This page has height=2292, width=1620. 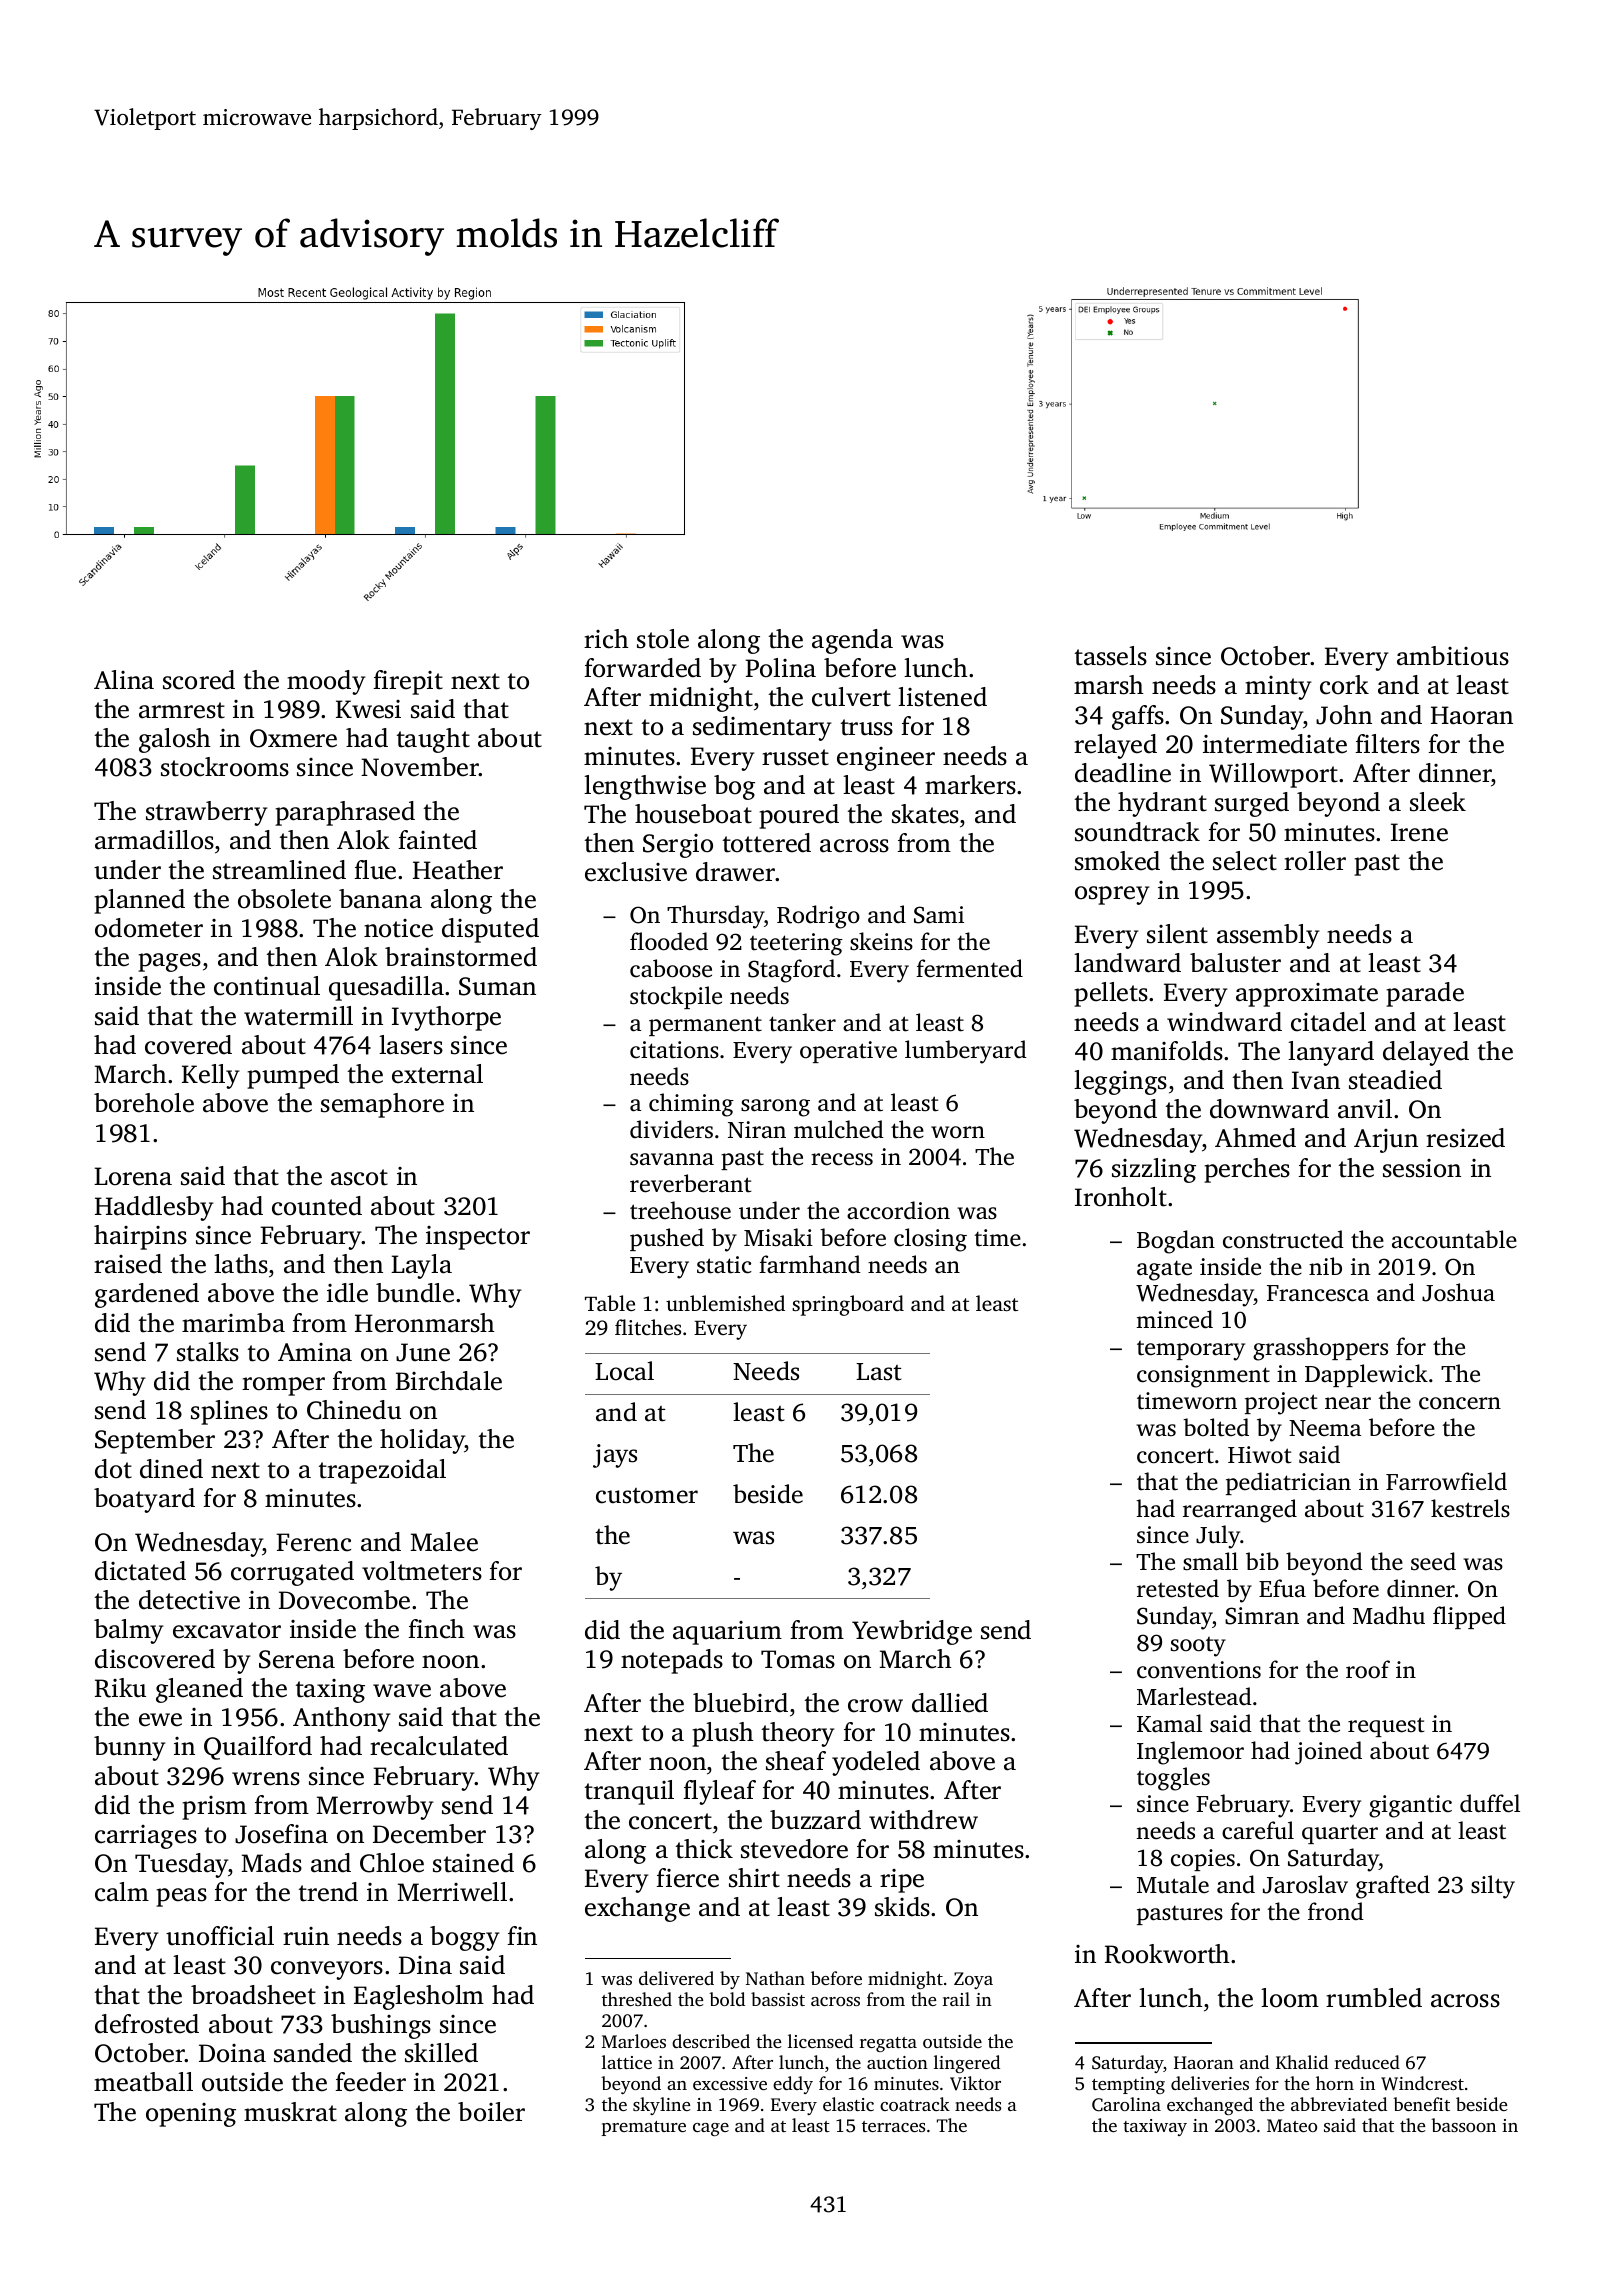 What do you see at coordinates (1111, 656) in the page?
I see `tassels` at bounding box center [1111, 656].
